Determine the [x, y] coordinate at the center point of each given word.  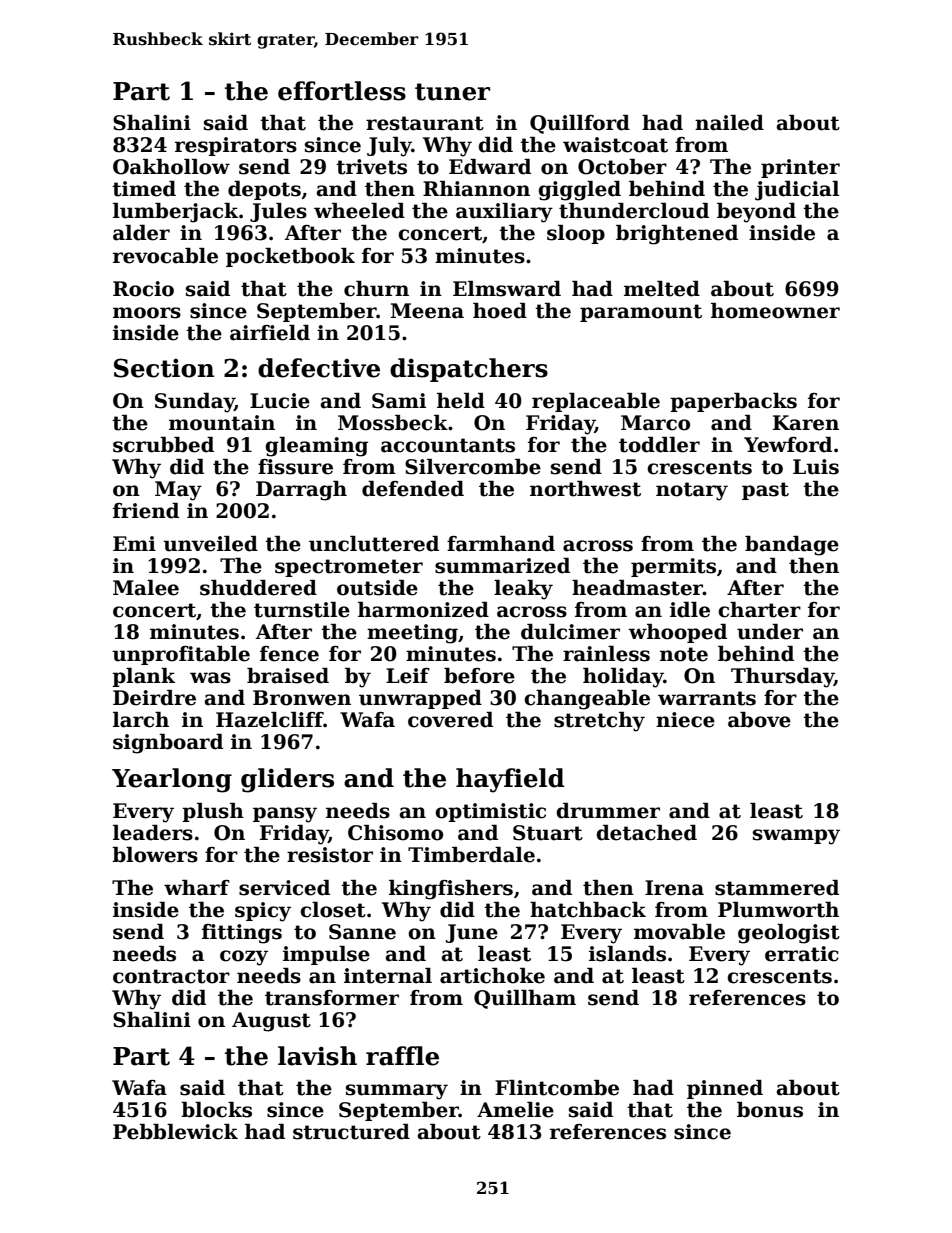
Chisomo [395, 833]
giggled [579, 191]
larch [141, 720]
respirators [236, 146]
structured [351, 1132]
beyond [756, 213]
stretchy [599, 722]
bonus [770, 1110]
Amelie [515, 1110]
